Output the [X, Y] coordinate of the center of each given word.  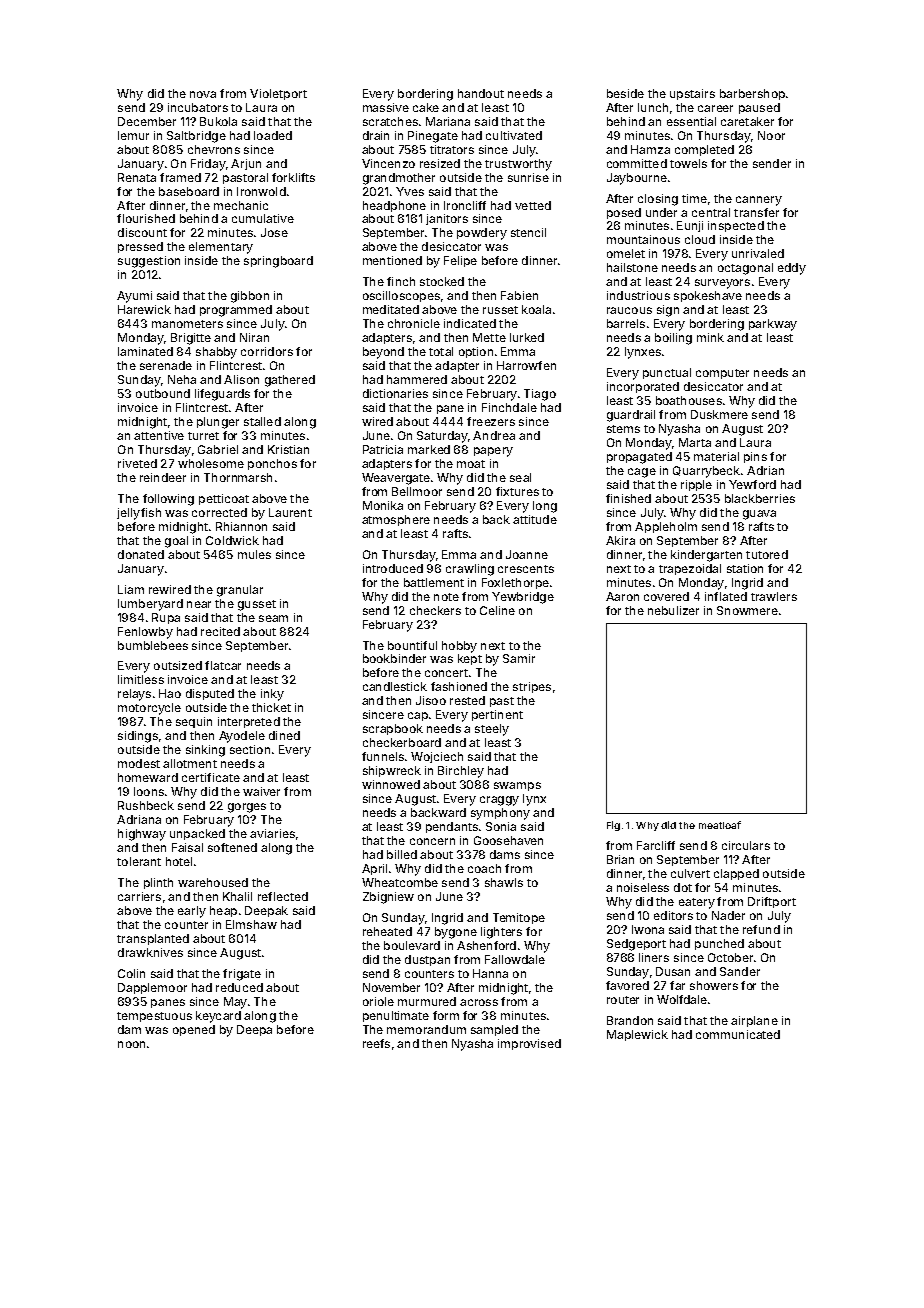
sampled [494, 1030]
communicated [738, 1034]
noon [131, 1044]
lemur [133, 135]
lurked [527, 337]
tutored [767, 554]
